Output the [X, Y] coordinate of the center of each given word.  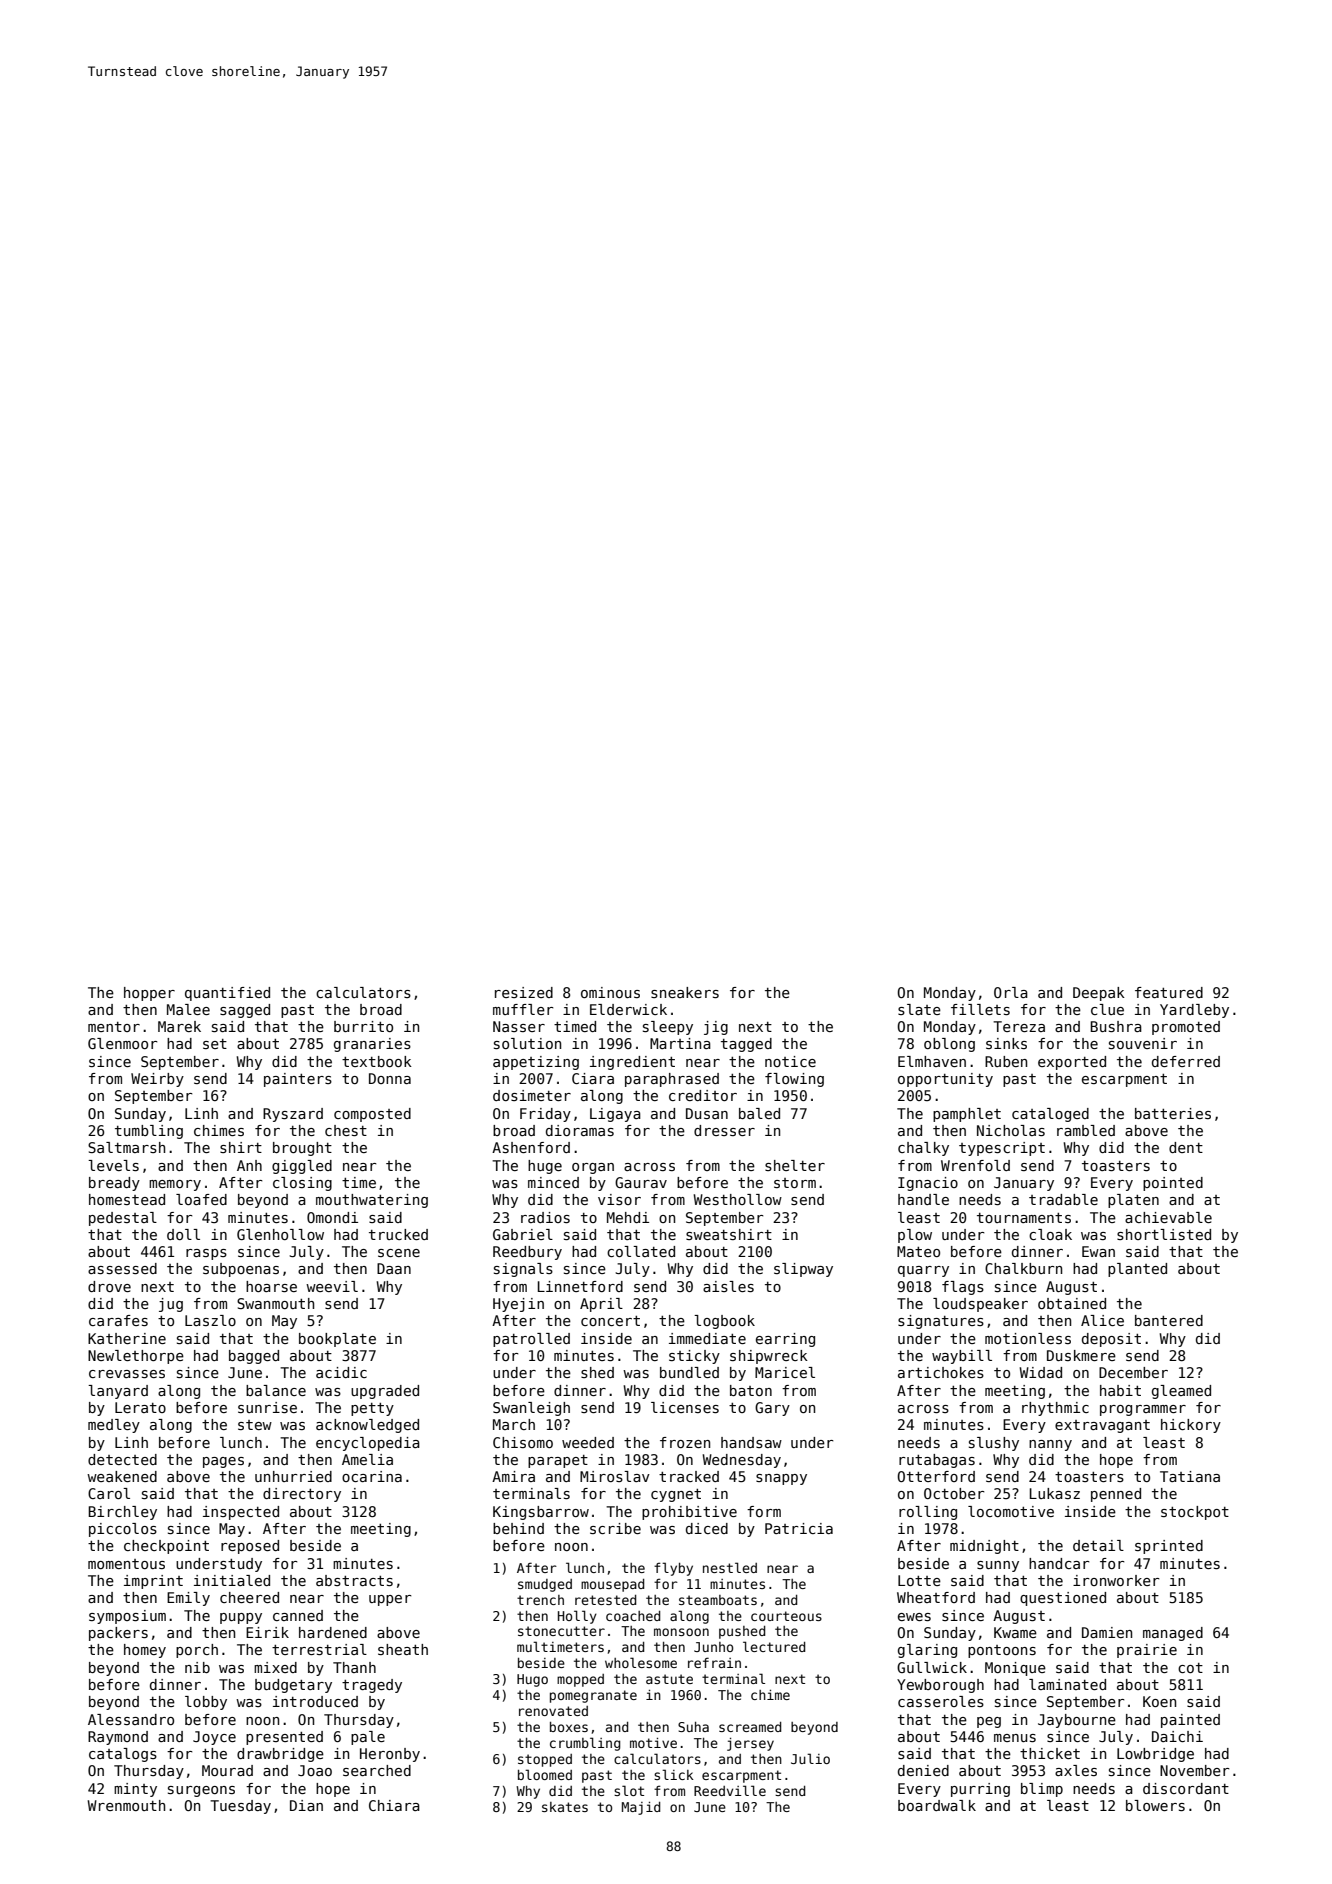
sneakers [685, 992]
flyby [673, 1569]
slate [919, 1009]
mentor [114, 1027]
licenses [685, 1407]
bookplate [337, 1340]
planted [1137, 1270]
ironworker [1116, 1580]
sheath [403, 1649]
